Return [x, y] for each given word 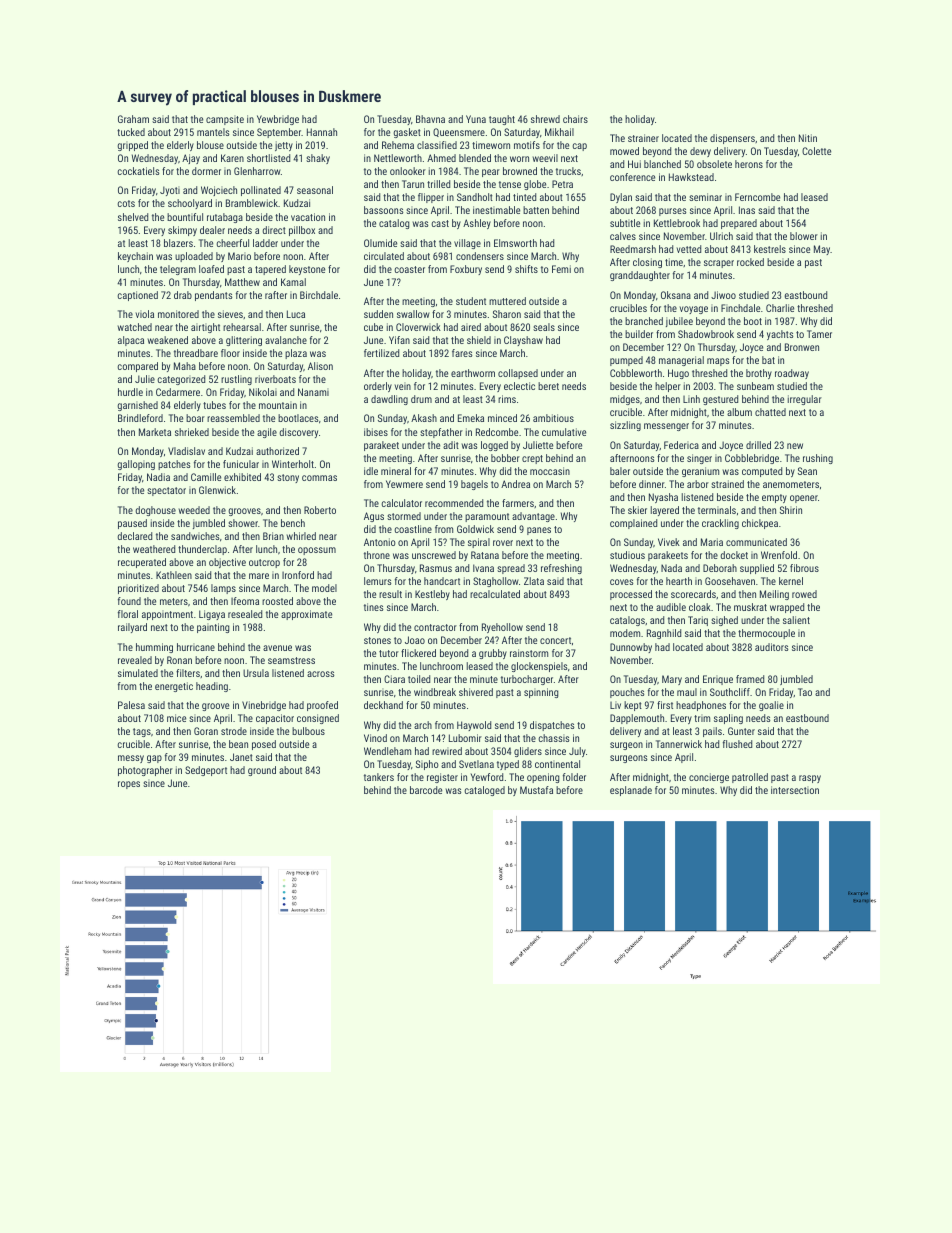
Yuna [476, 119]
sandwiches [195, 536]
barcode [426, 790]
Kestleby [432, 595]
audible [671, 607]
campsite [225, 120]
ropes [129, 785]
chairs [575, 119]
